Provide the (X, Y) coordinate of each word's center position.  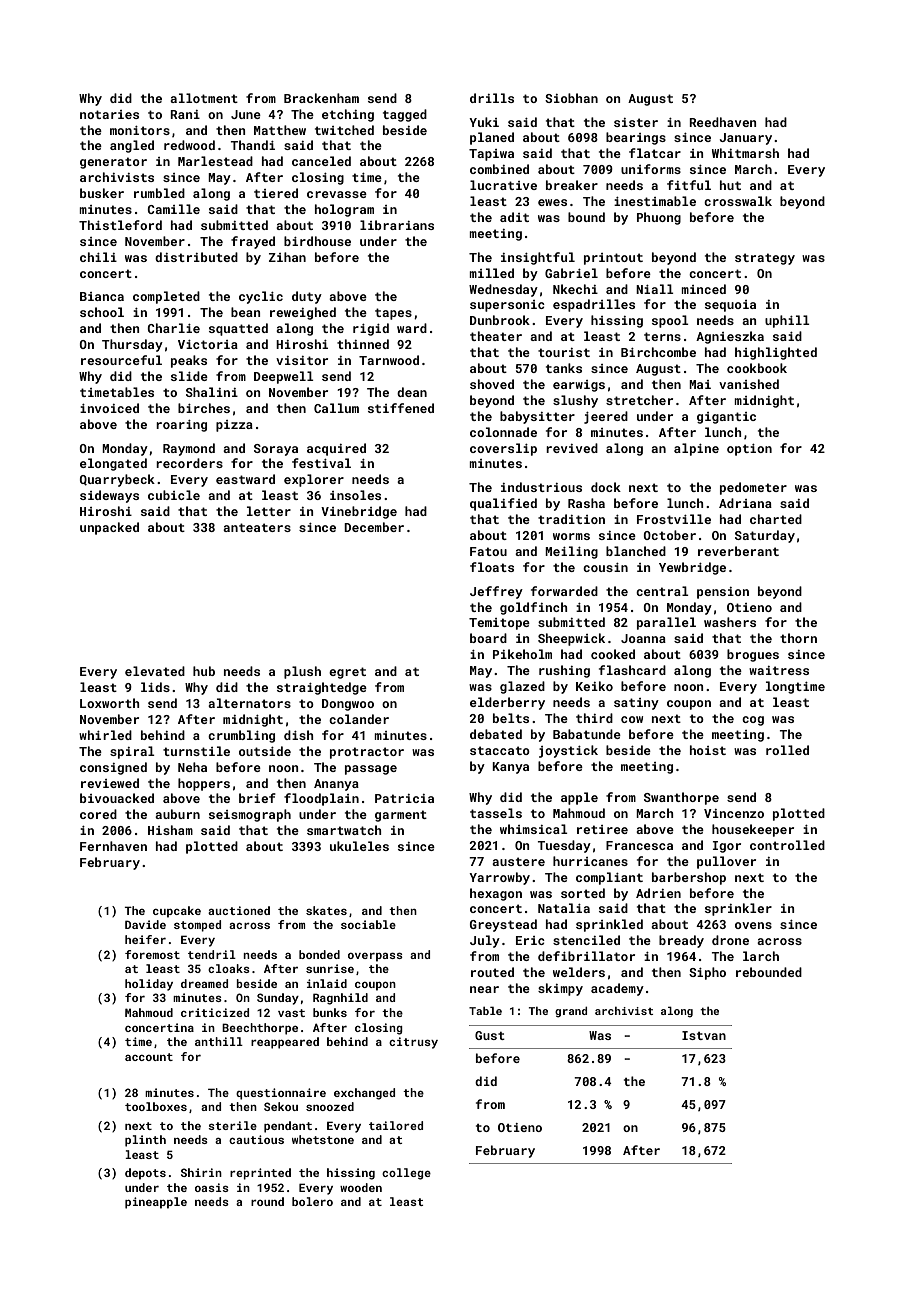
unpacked (109, 528)
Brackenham (321, 98)
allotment (204, 98)
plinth (145, 1141)
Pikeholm (522, 654)
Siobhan (571, 98)
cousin (605, 567)
